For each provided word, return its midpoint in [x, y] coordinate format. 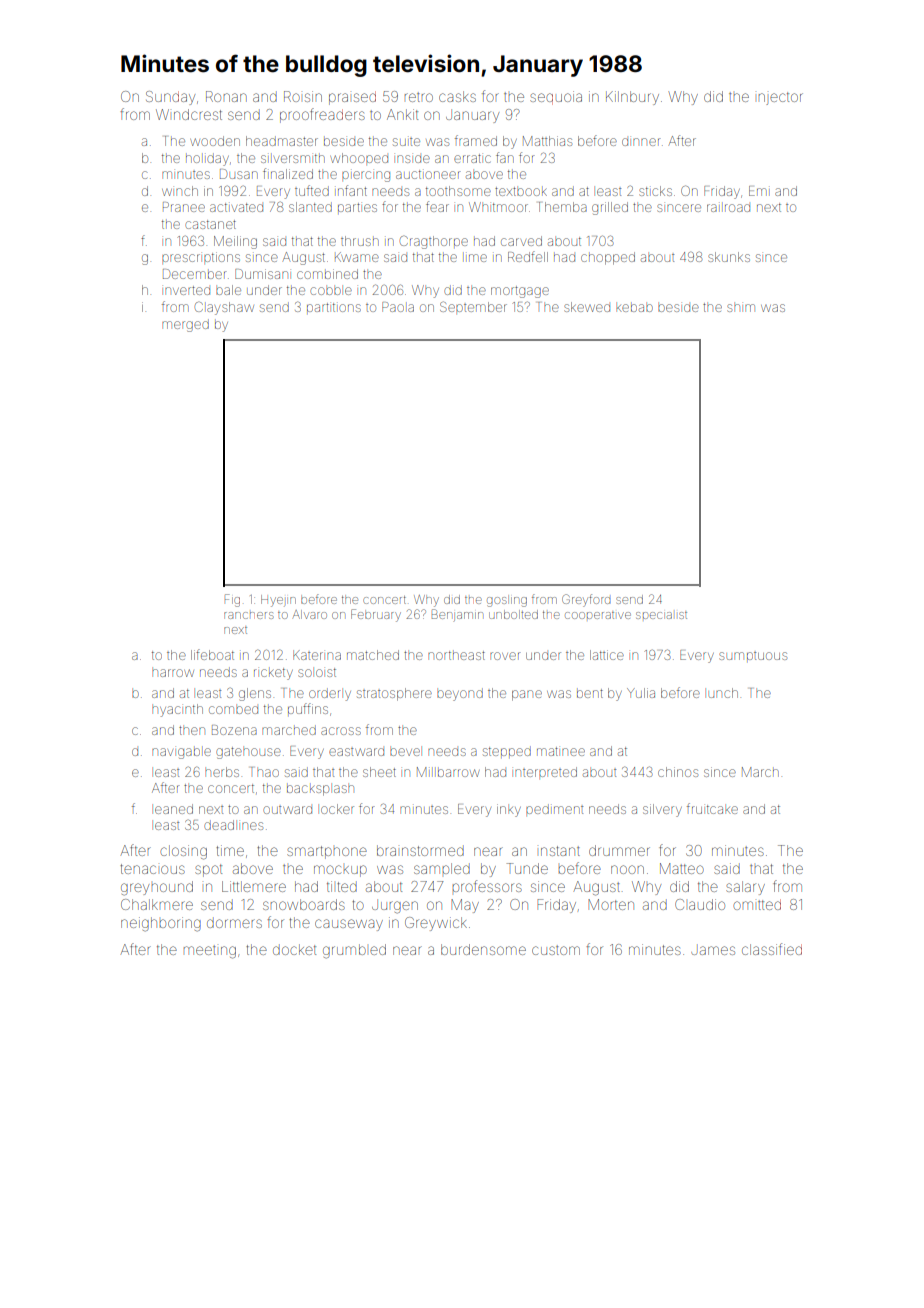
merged [185, 325]
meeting [210, 952]
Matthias [547, 141]
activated [236, 207]
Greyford [586, 600]
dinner [641, 142]
